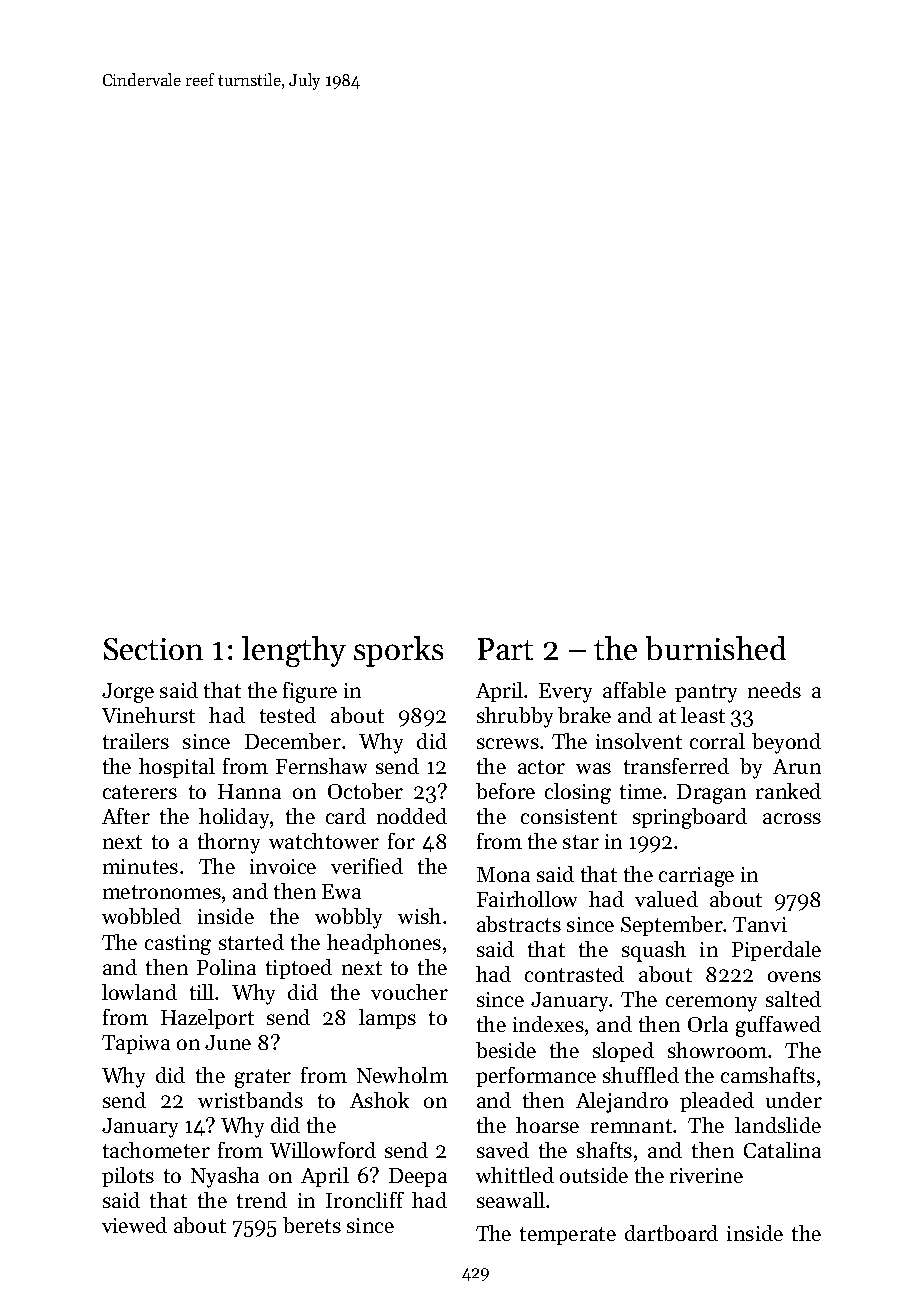 Image resolution: width=924 pixels, height=1311 pixels. Describe the element at coordinates (225, 1177) in the image. I see `Nyasha` at that location.
